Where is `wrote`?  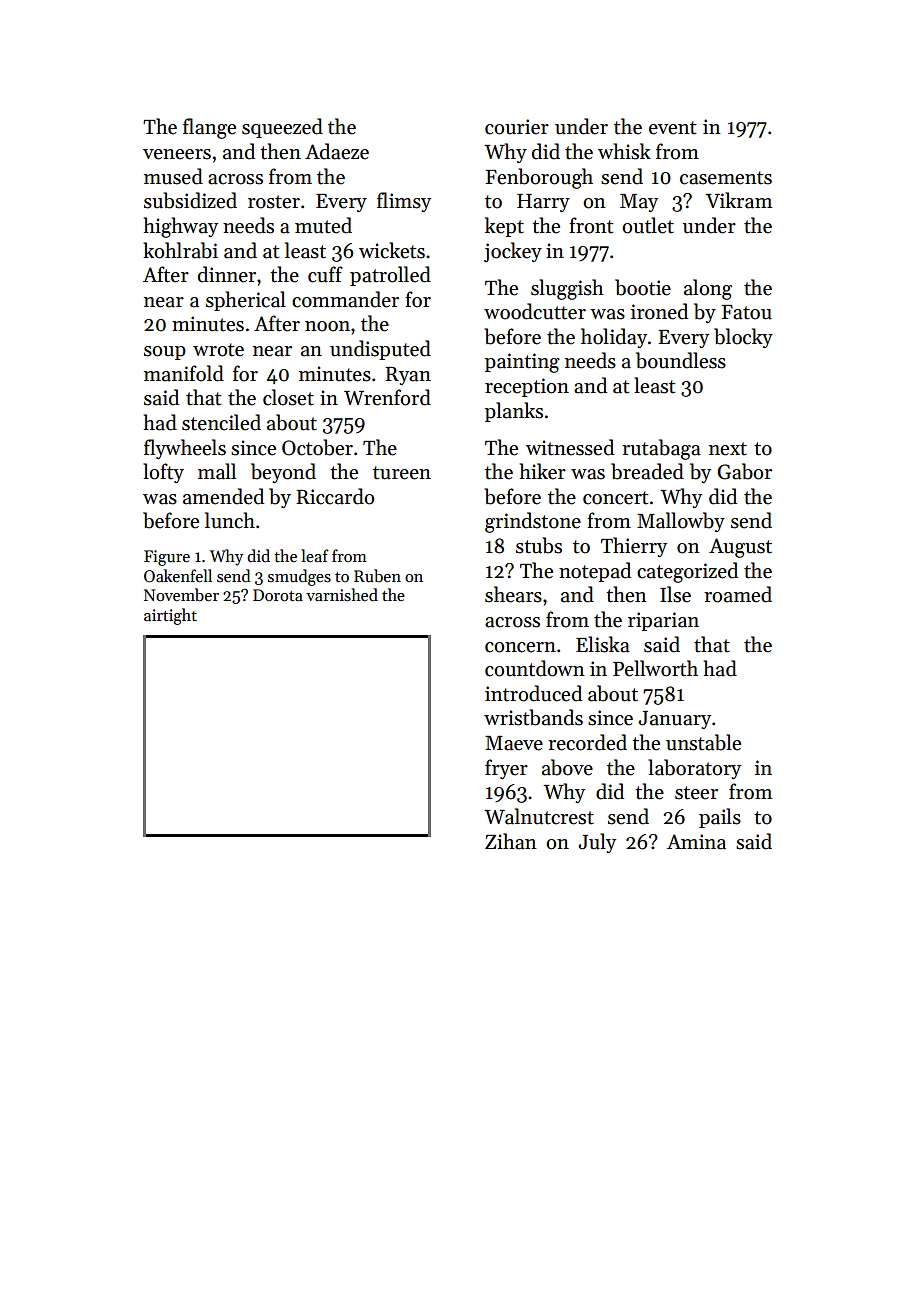
wrote is located at coordinates (218, 350).
